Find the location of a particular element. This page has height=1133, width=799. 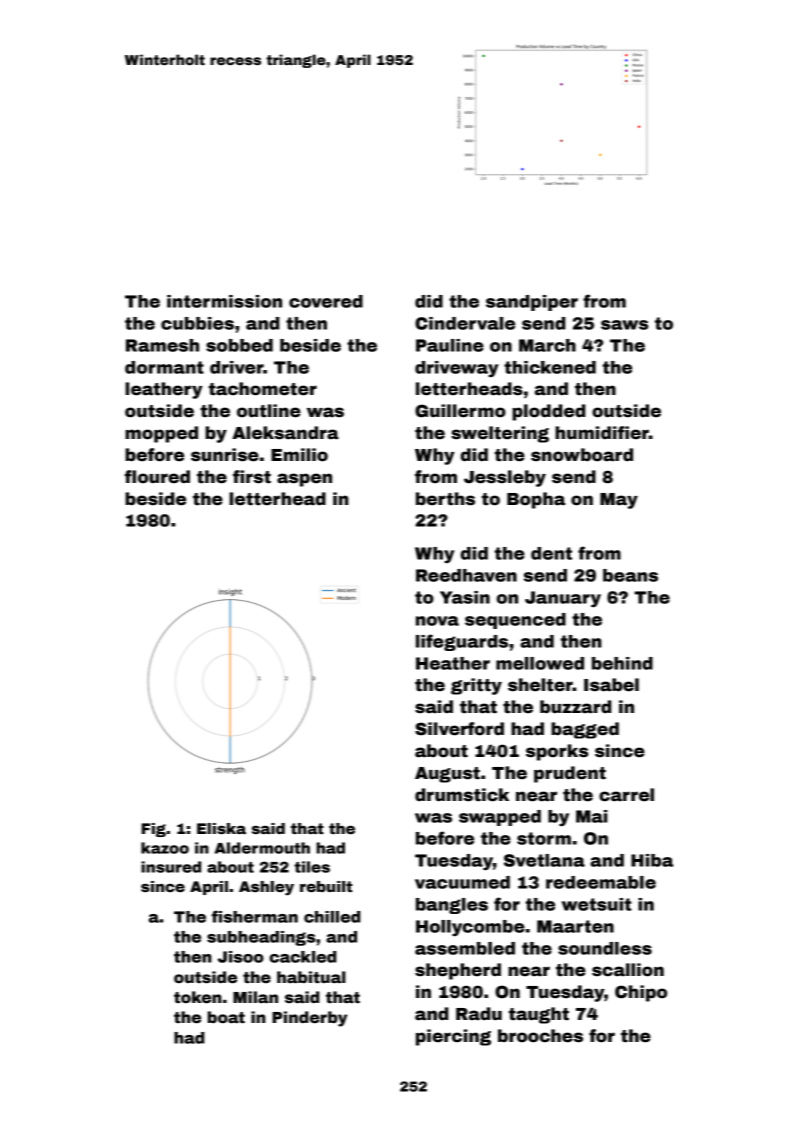

Reedhaven is located at coordinates (466, 575).
